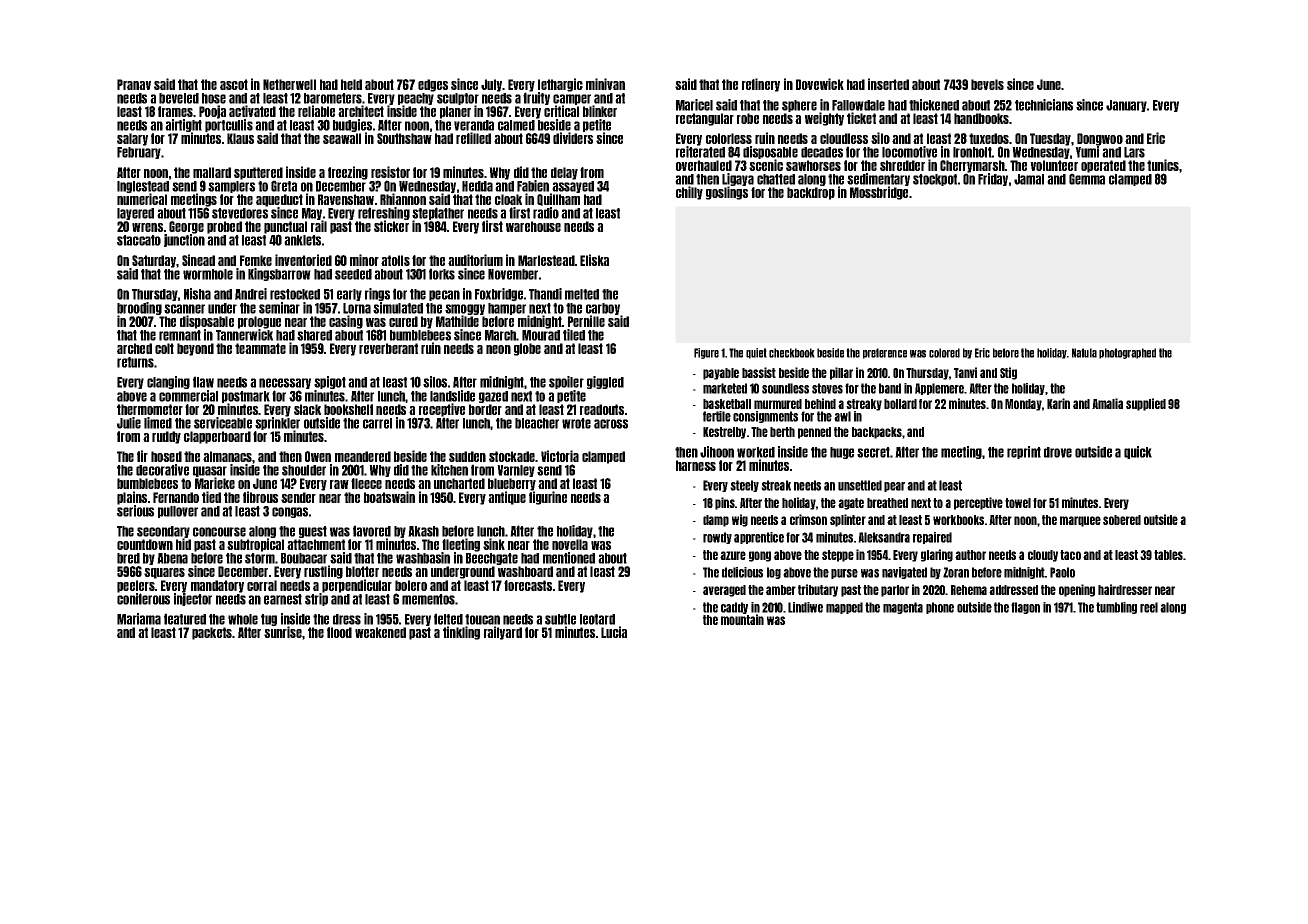  I want to click on quick, so click(1138, 452).
